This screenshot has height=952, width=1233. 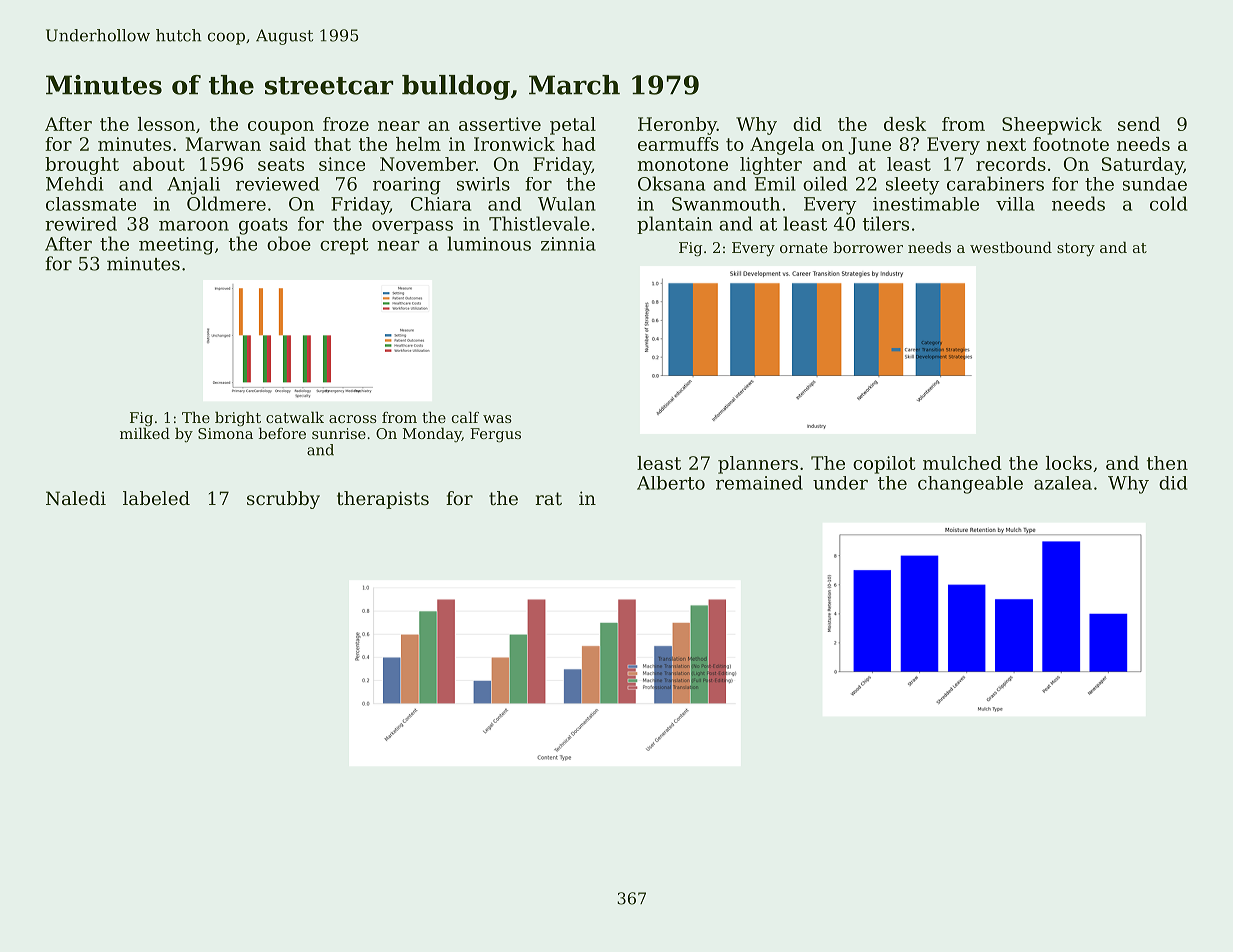 What do you see at coordinates (383, 500) in the screenshot?
I see `therapists` at bounding box center [383, 500].
